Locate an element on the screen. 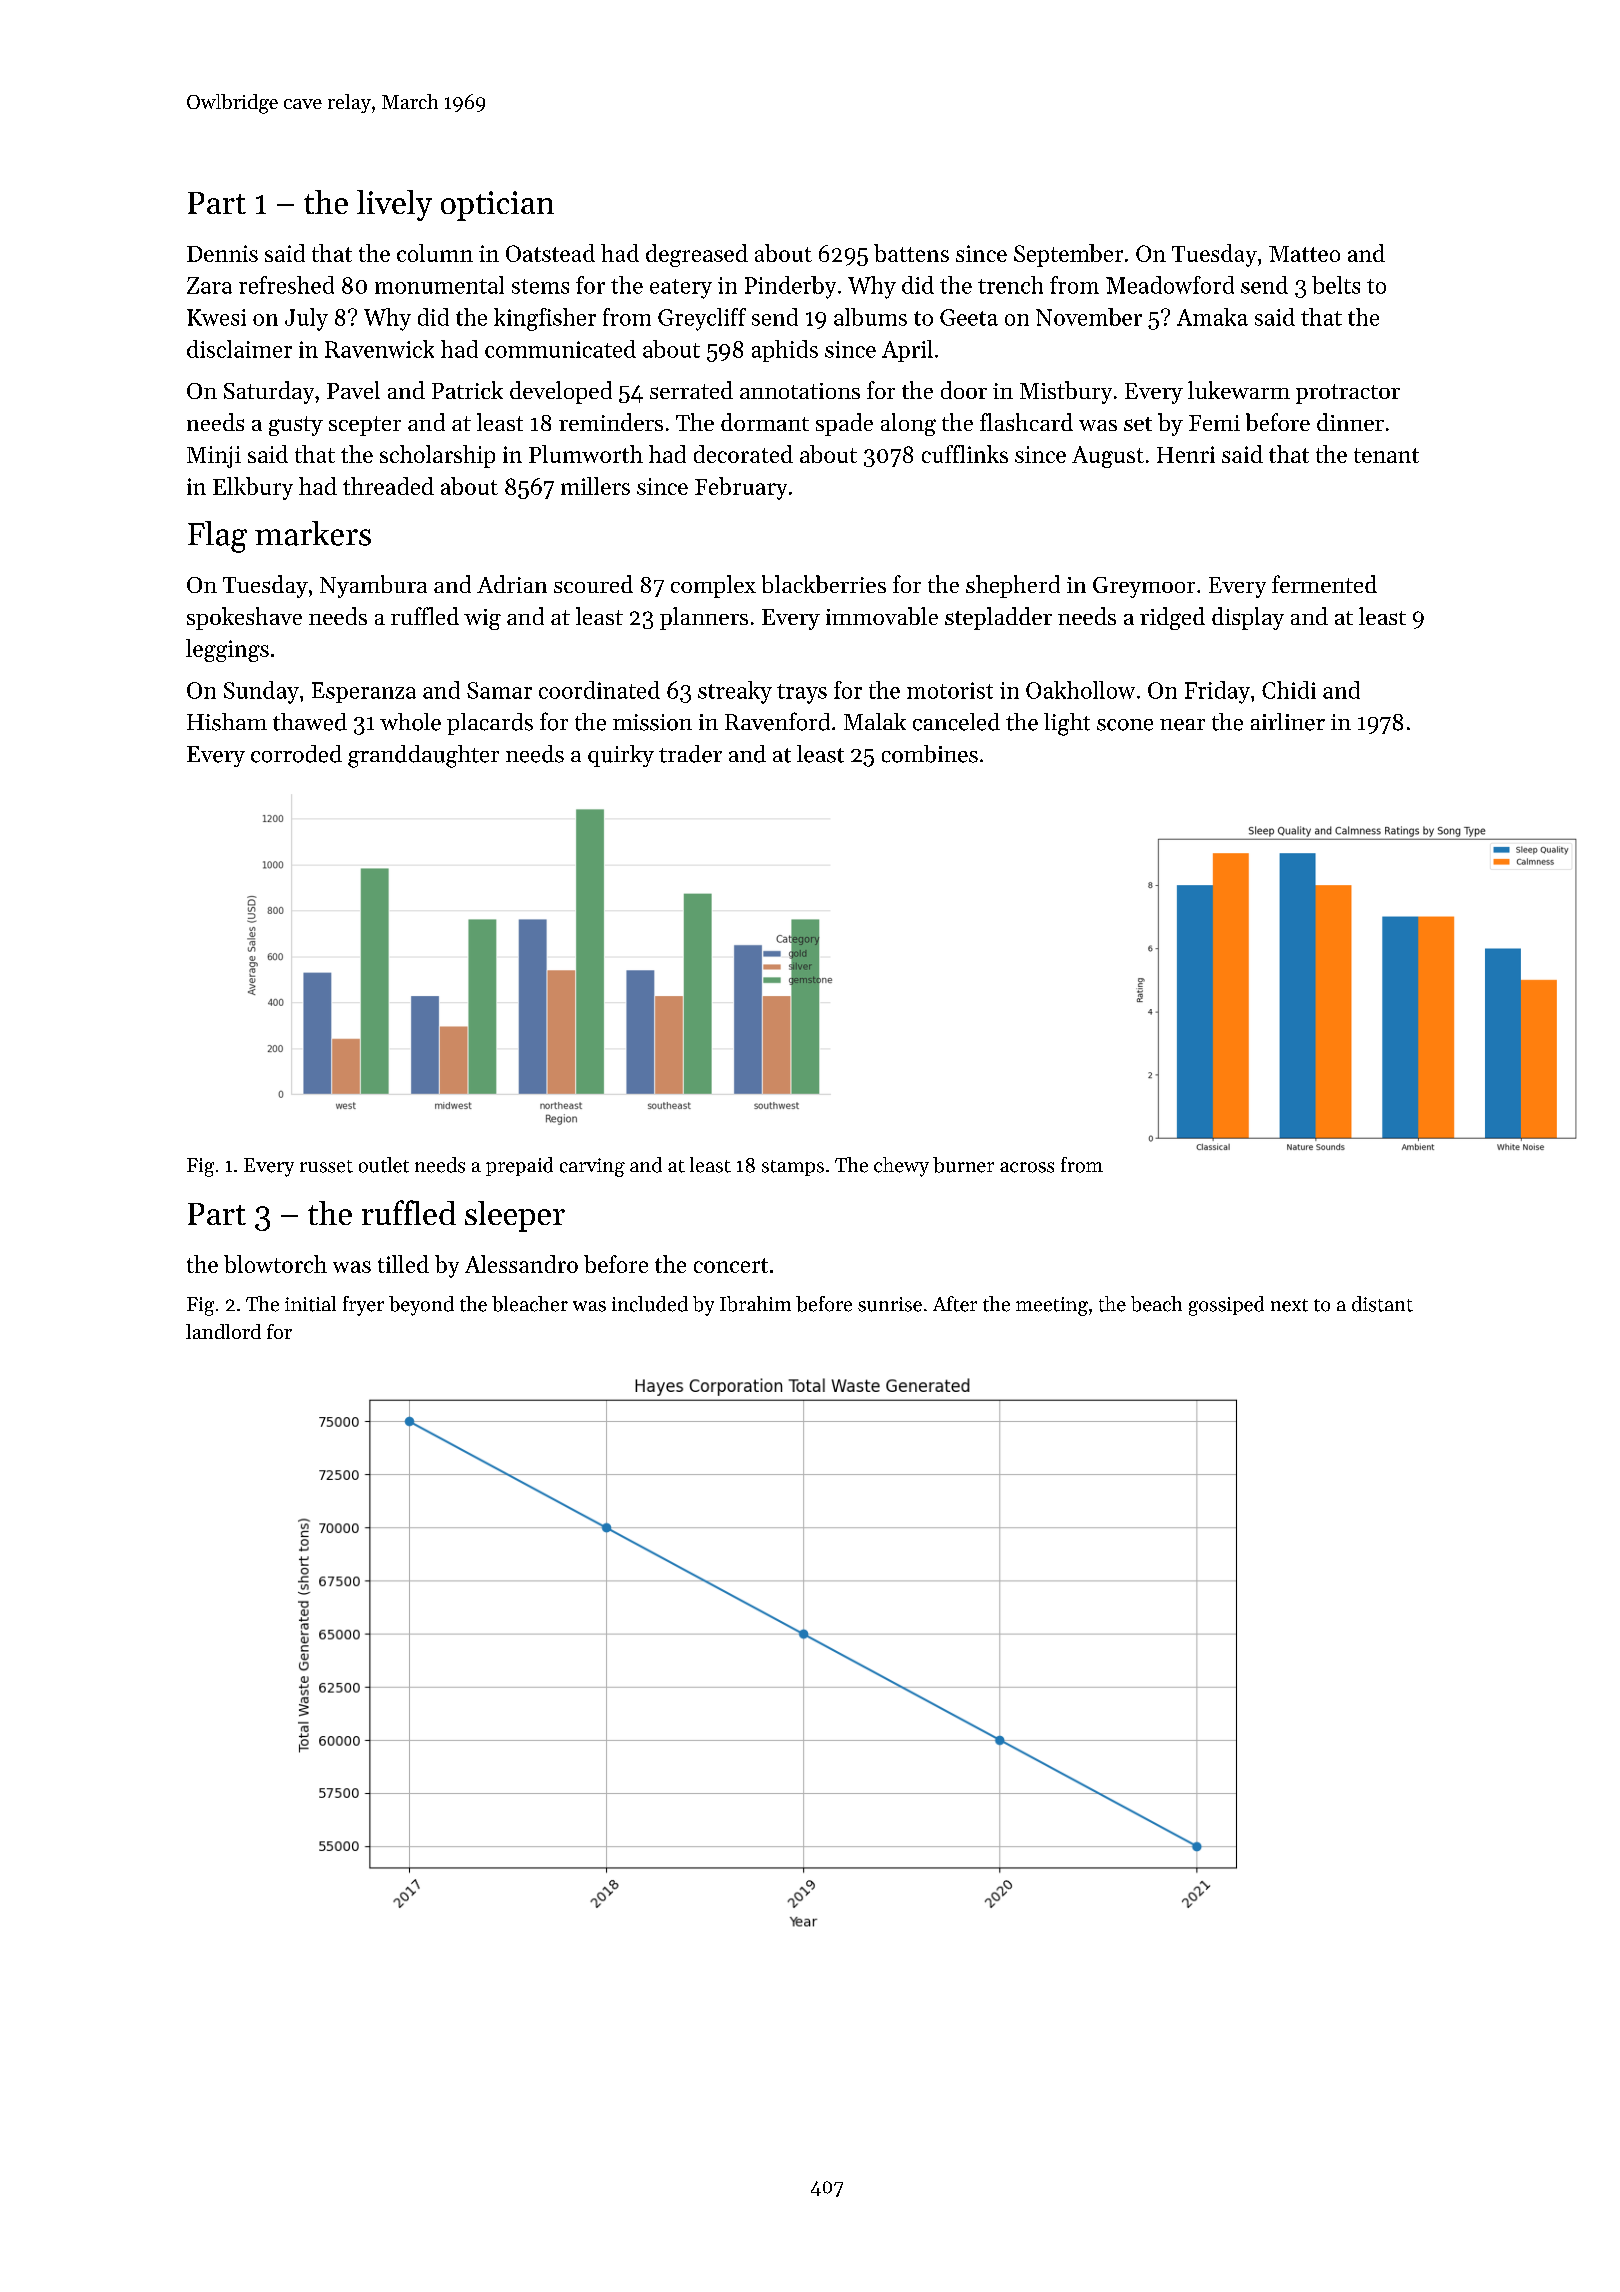 The image size is (1620, 2292). outlet is located at coordinates (384, 1165).
